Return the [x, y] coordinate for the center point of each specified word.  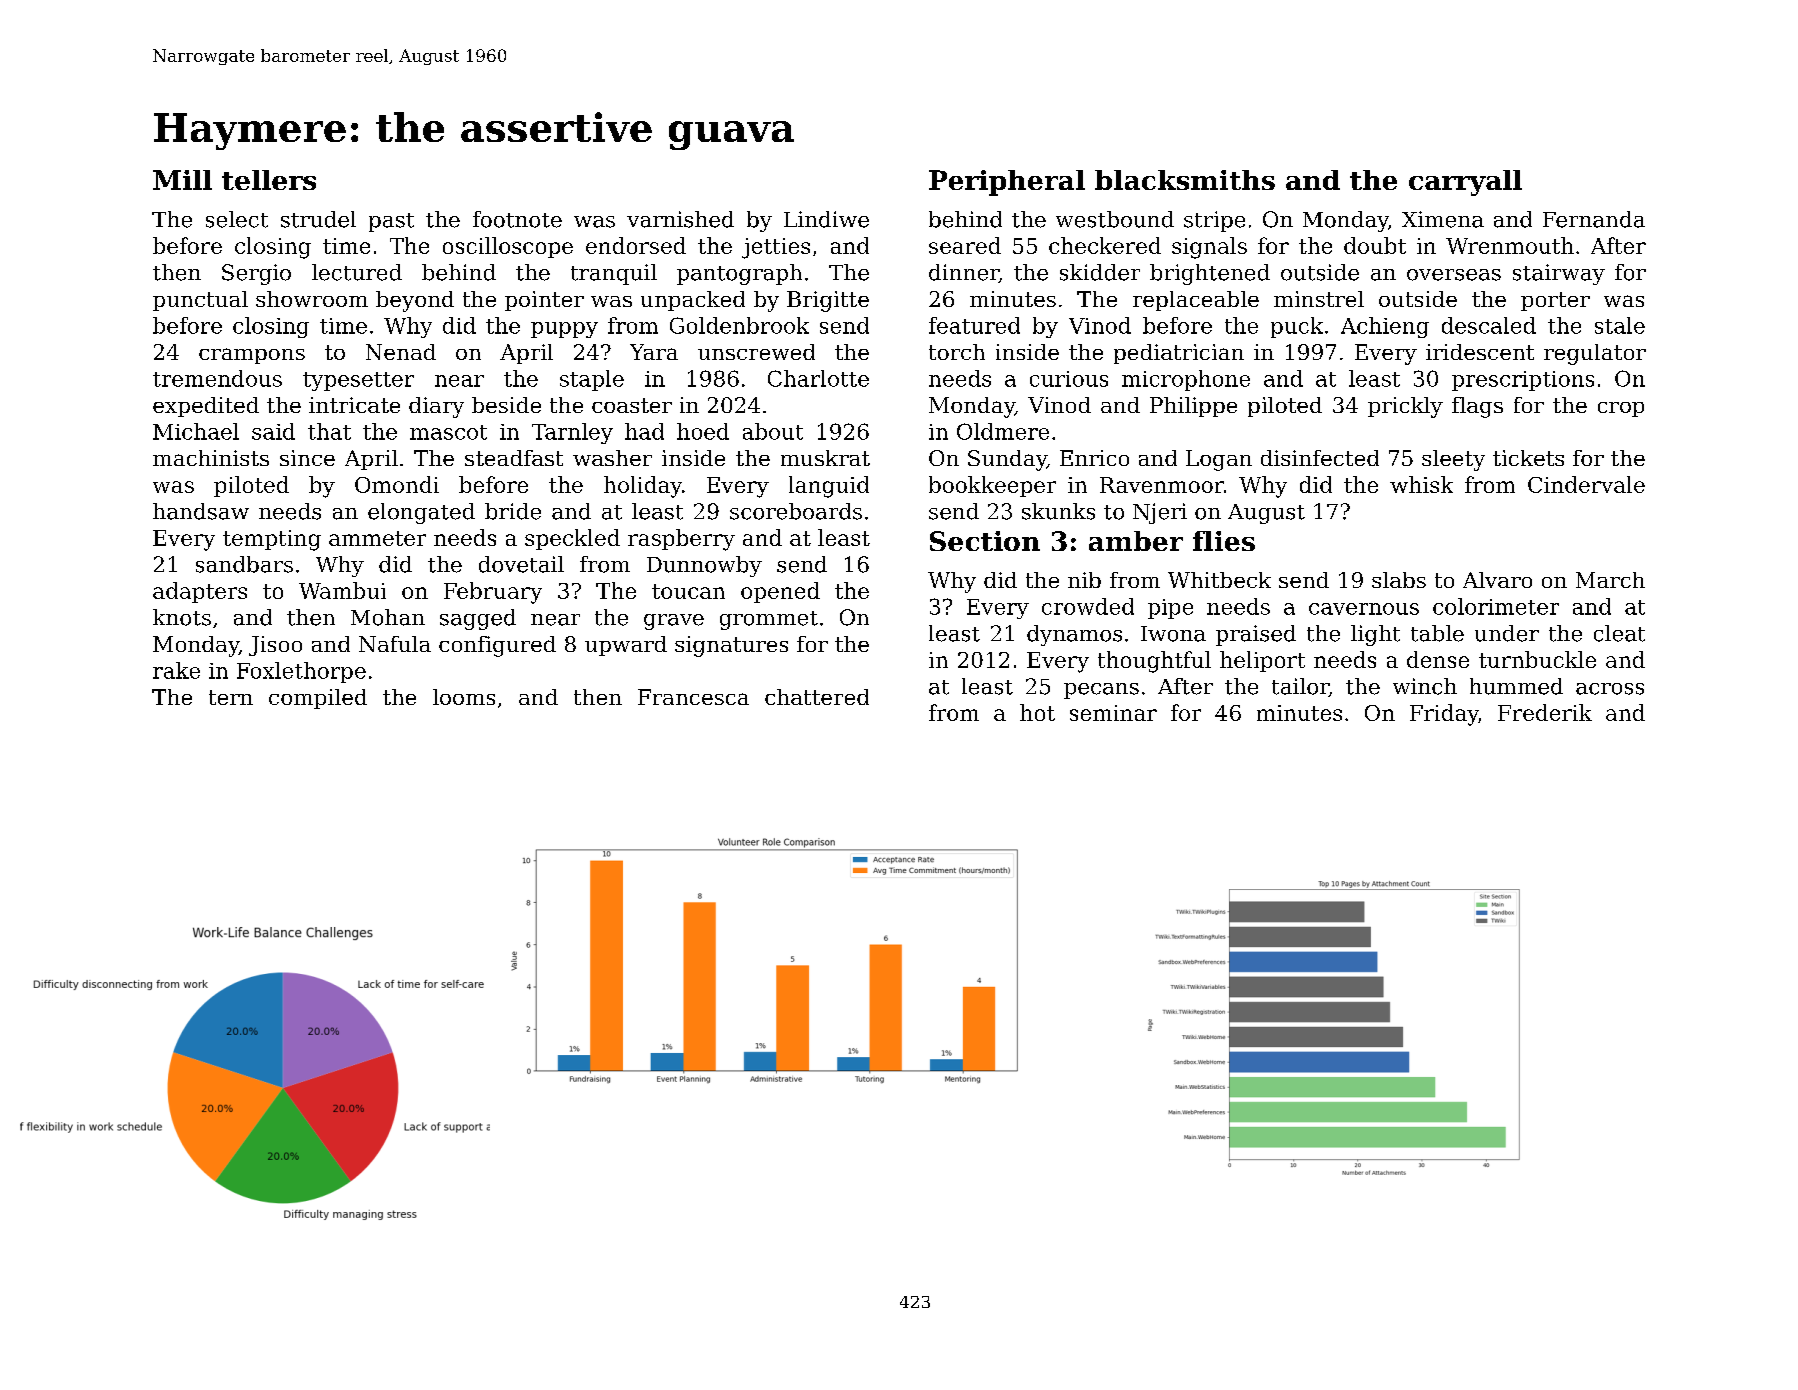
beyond [415, 301]
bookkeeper [992, 486]
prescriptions [1523, 381]
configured [497, 646]
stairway [1559, 274]
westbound [1115, 219]
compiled [318, 699]
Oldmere [1003, 431]
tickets [1528, 458]
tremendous [217, 378]
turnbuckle [1537, 659]
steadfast [514, 458]
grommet [769, 620]
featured [974, 325]
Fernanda [1594, 219]
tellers [269, 180]
